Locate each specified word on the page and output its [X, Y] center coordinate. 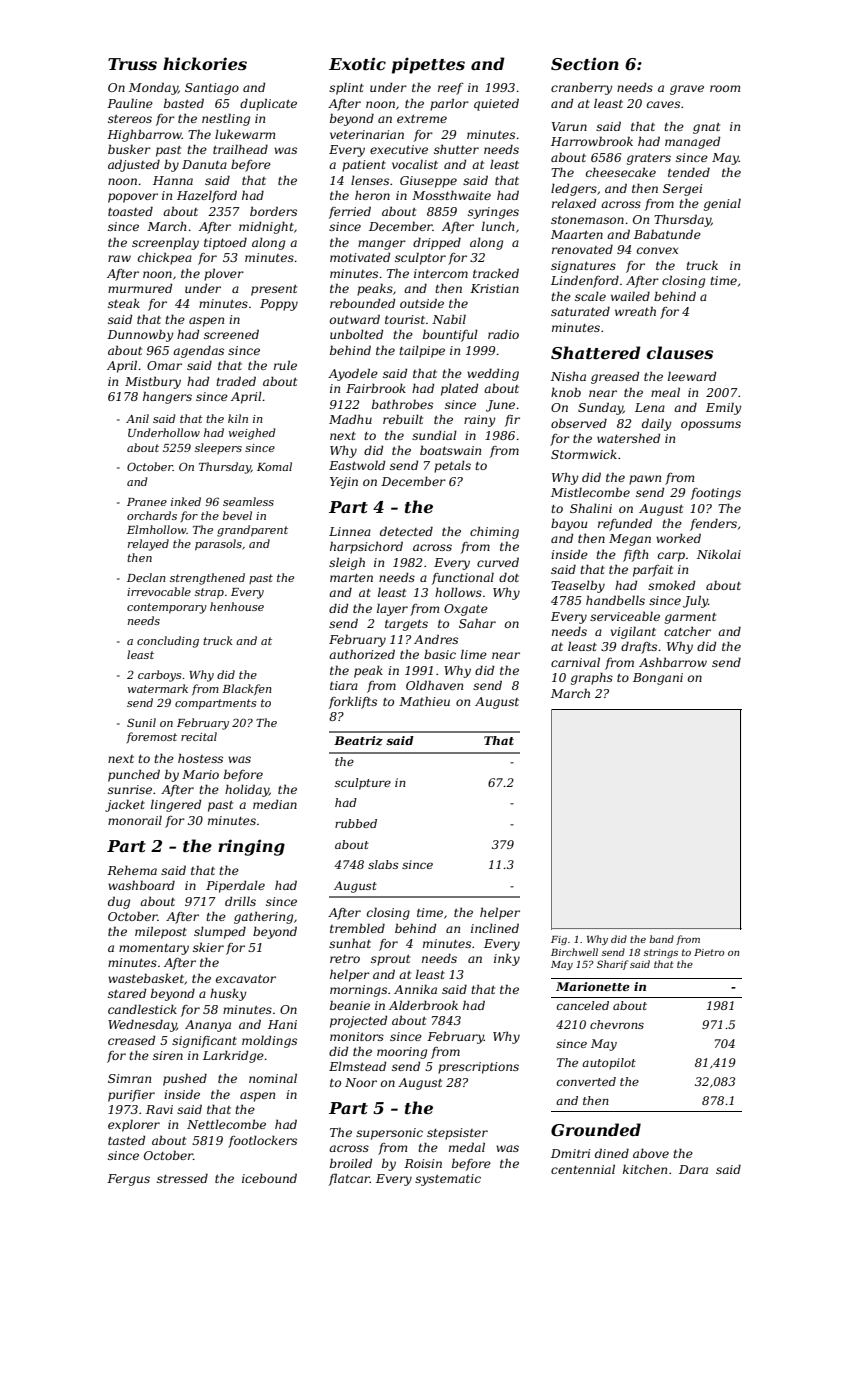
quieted [496, 104]
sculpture [363, 784]
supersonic [389, 1134]
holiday [247, 790]
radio [503, 334]
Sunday [600, 408]
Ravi [159, 1109]
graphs [592, 678]
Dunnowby [140, 335]
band [662, 939]
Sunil [141, 722]
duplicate [268, 104]
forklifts [353, 702]
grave [687, 90]
